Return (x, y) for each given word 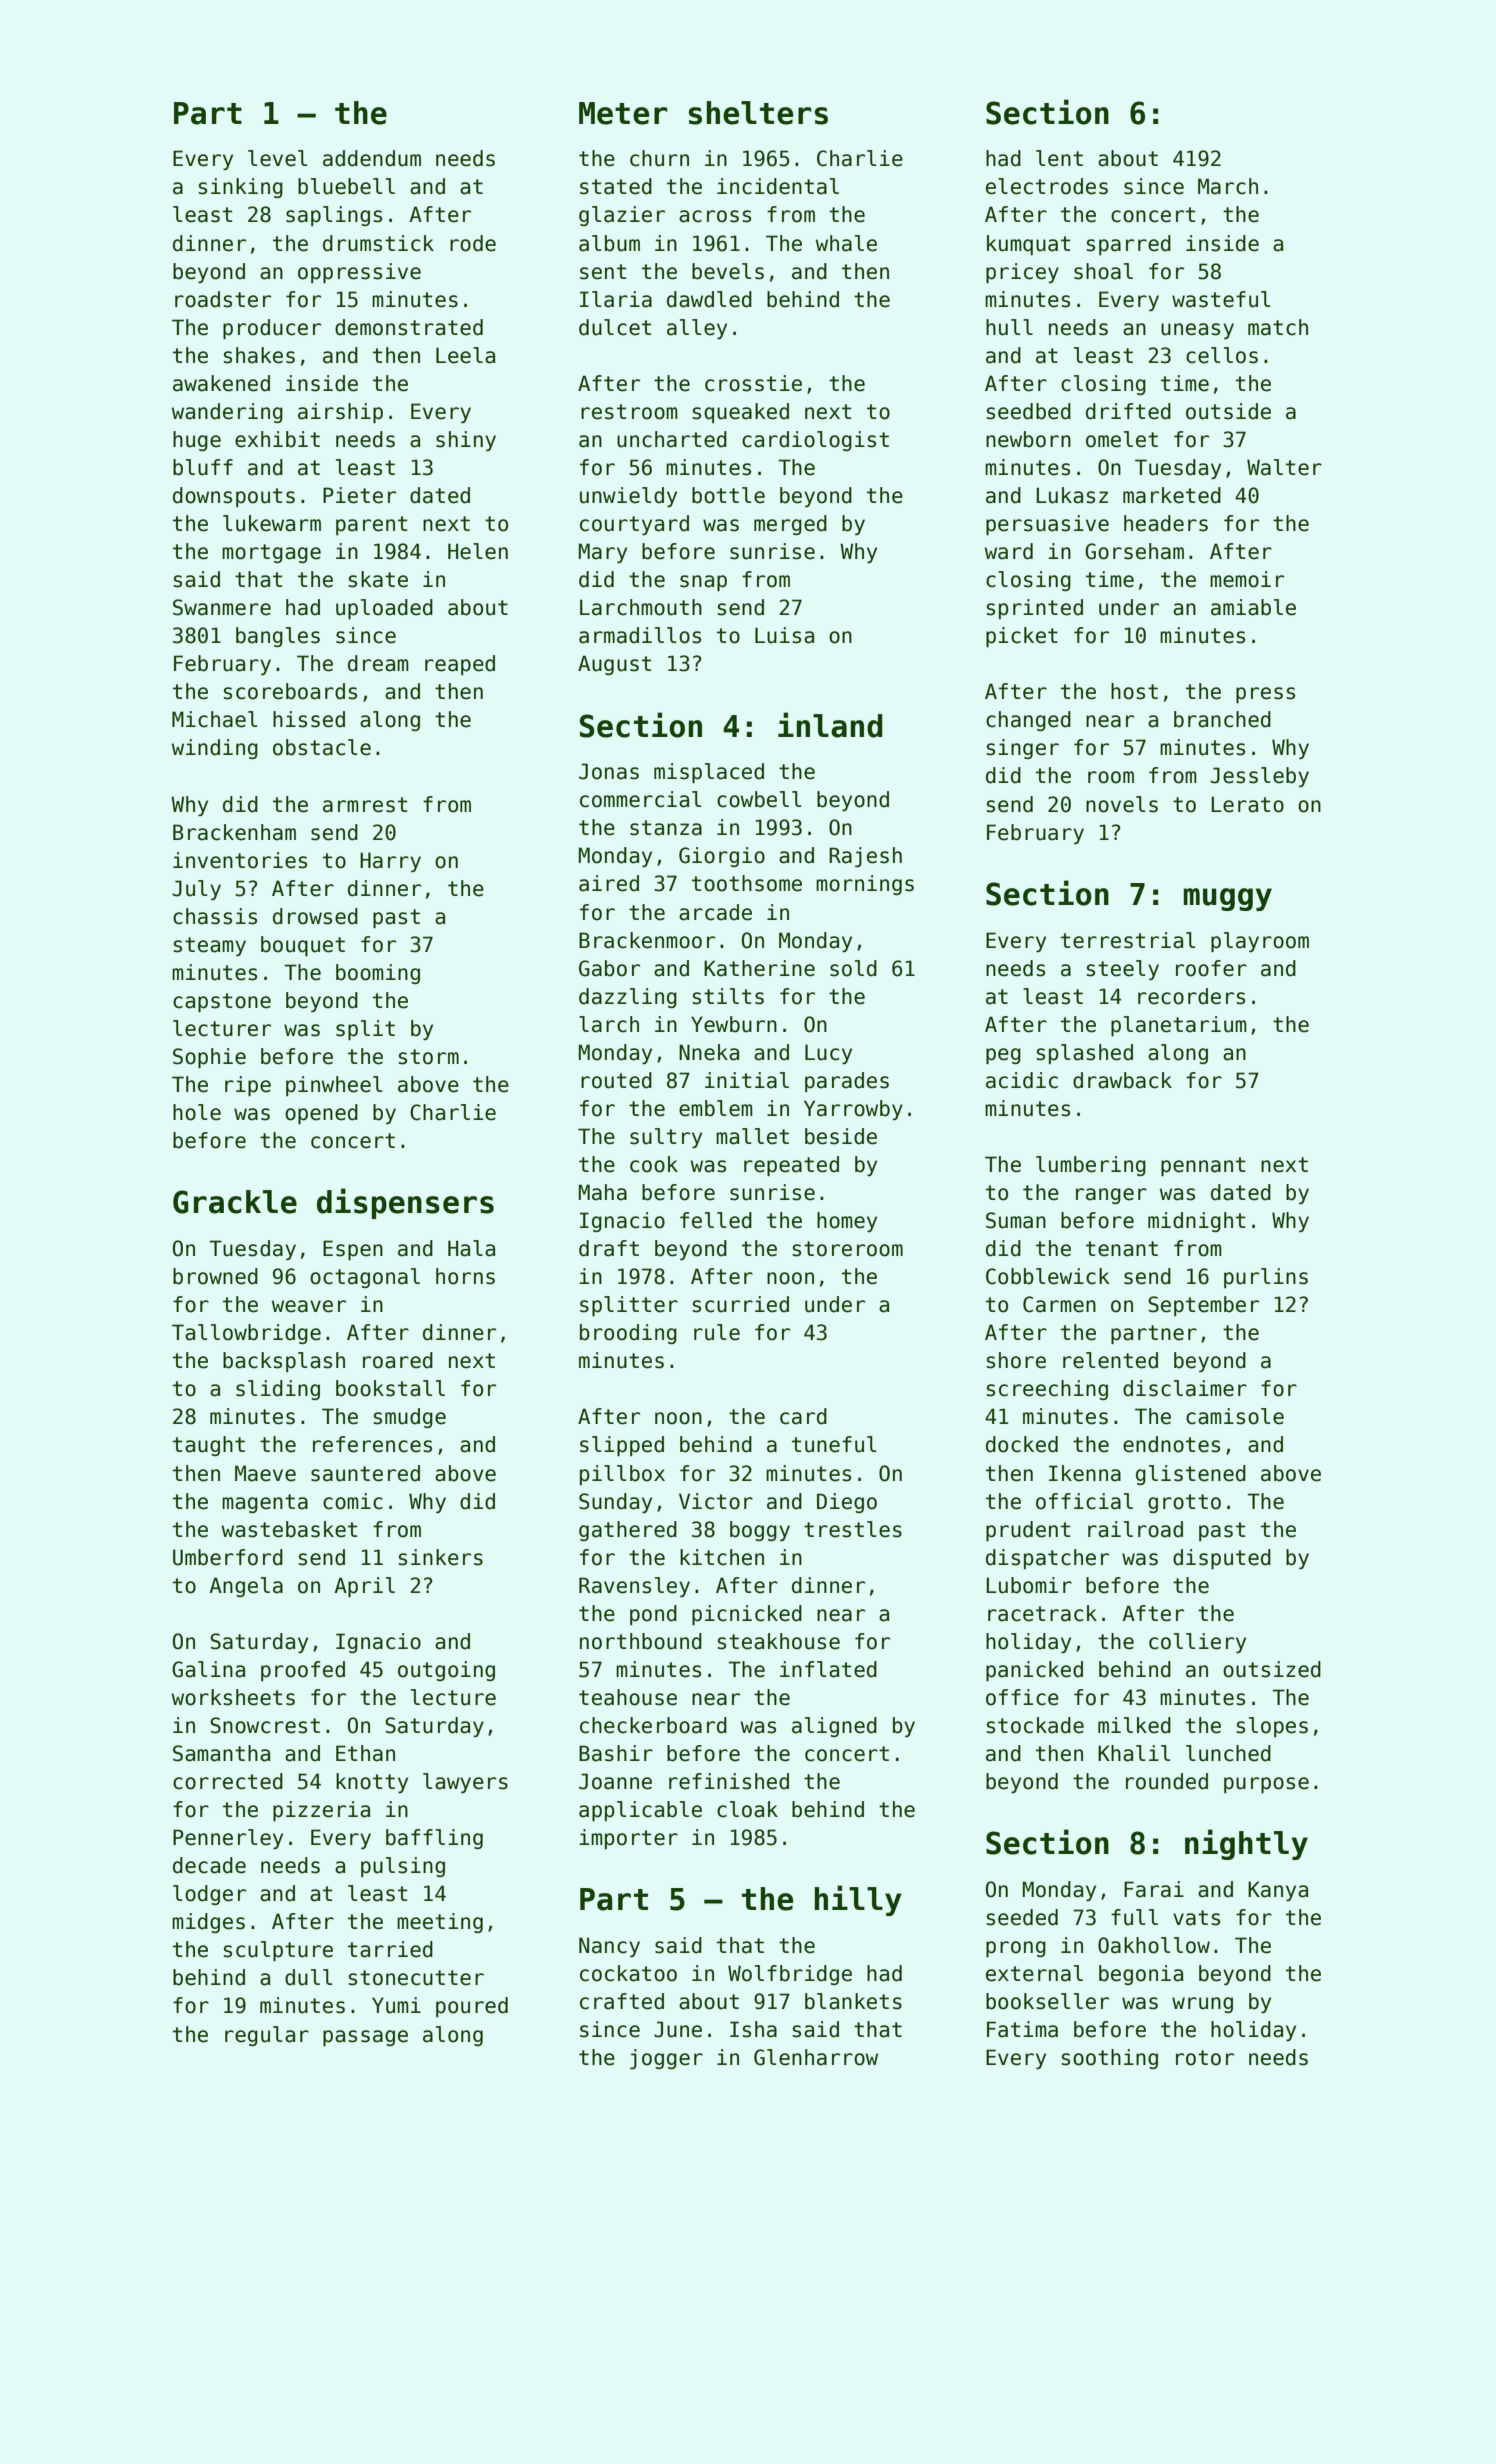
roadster (223, 299)
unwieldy (628, 497)
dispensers (405, 1203)
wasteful (1221, 299)
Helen (478, 551)
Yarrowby (853, 1110)
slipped (622, 1446)
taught (209, 1446)
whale (846, 243)
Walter (1284, 467)
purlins (1266, 1278)
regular (267, 2036)
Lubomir (1029, 1585)
